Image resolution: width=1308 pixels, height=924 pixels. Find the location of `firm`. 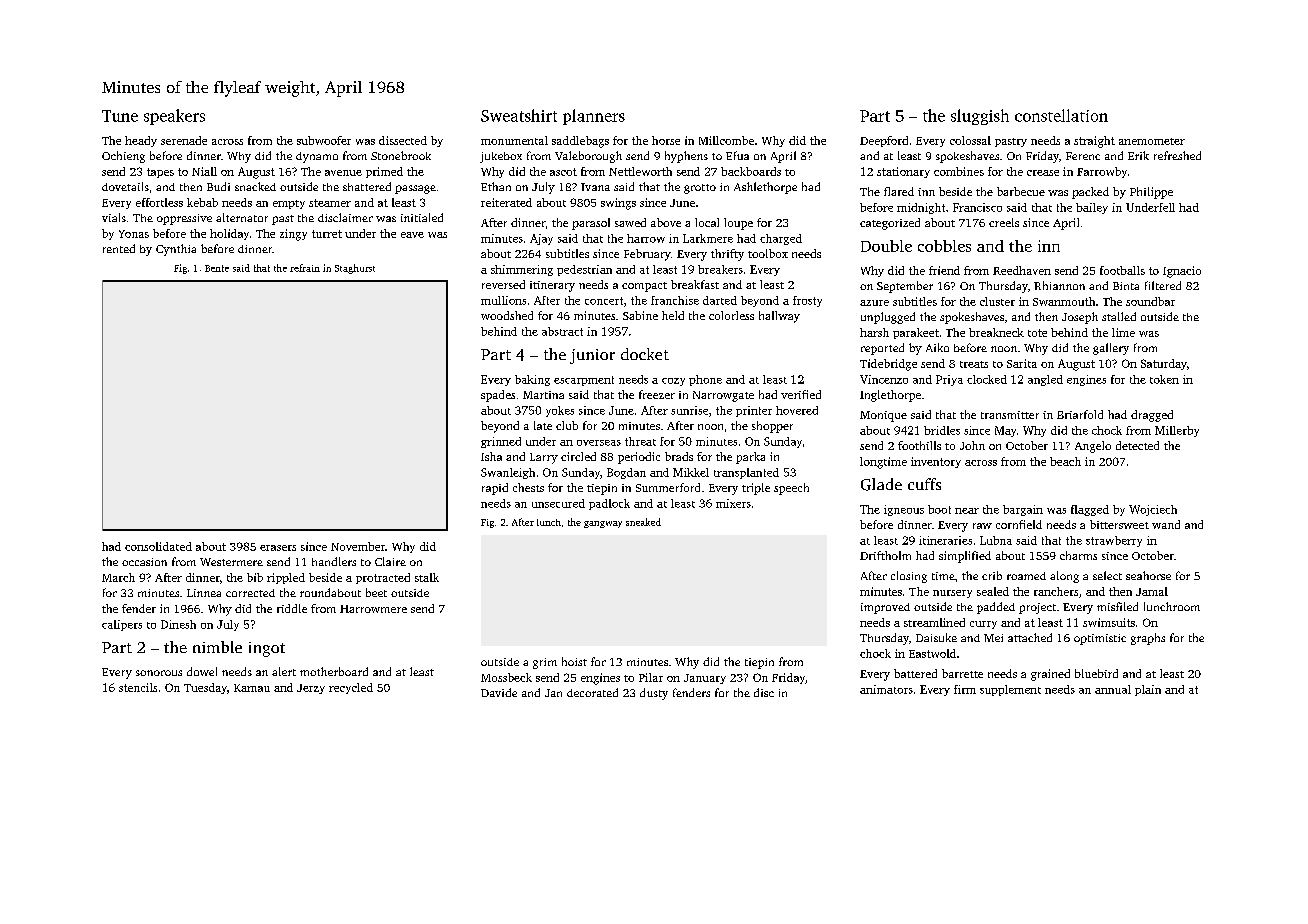

firm is located at coordinates (965, 689).
